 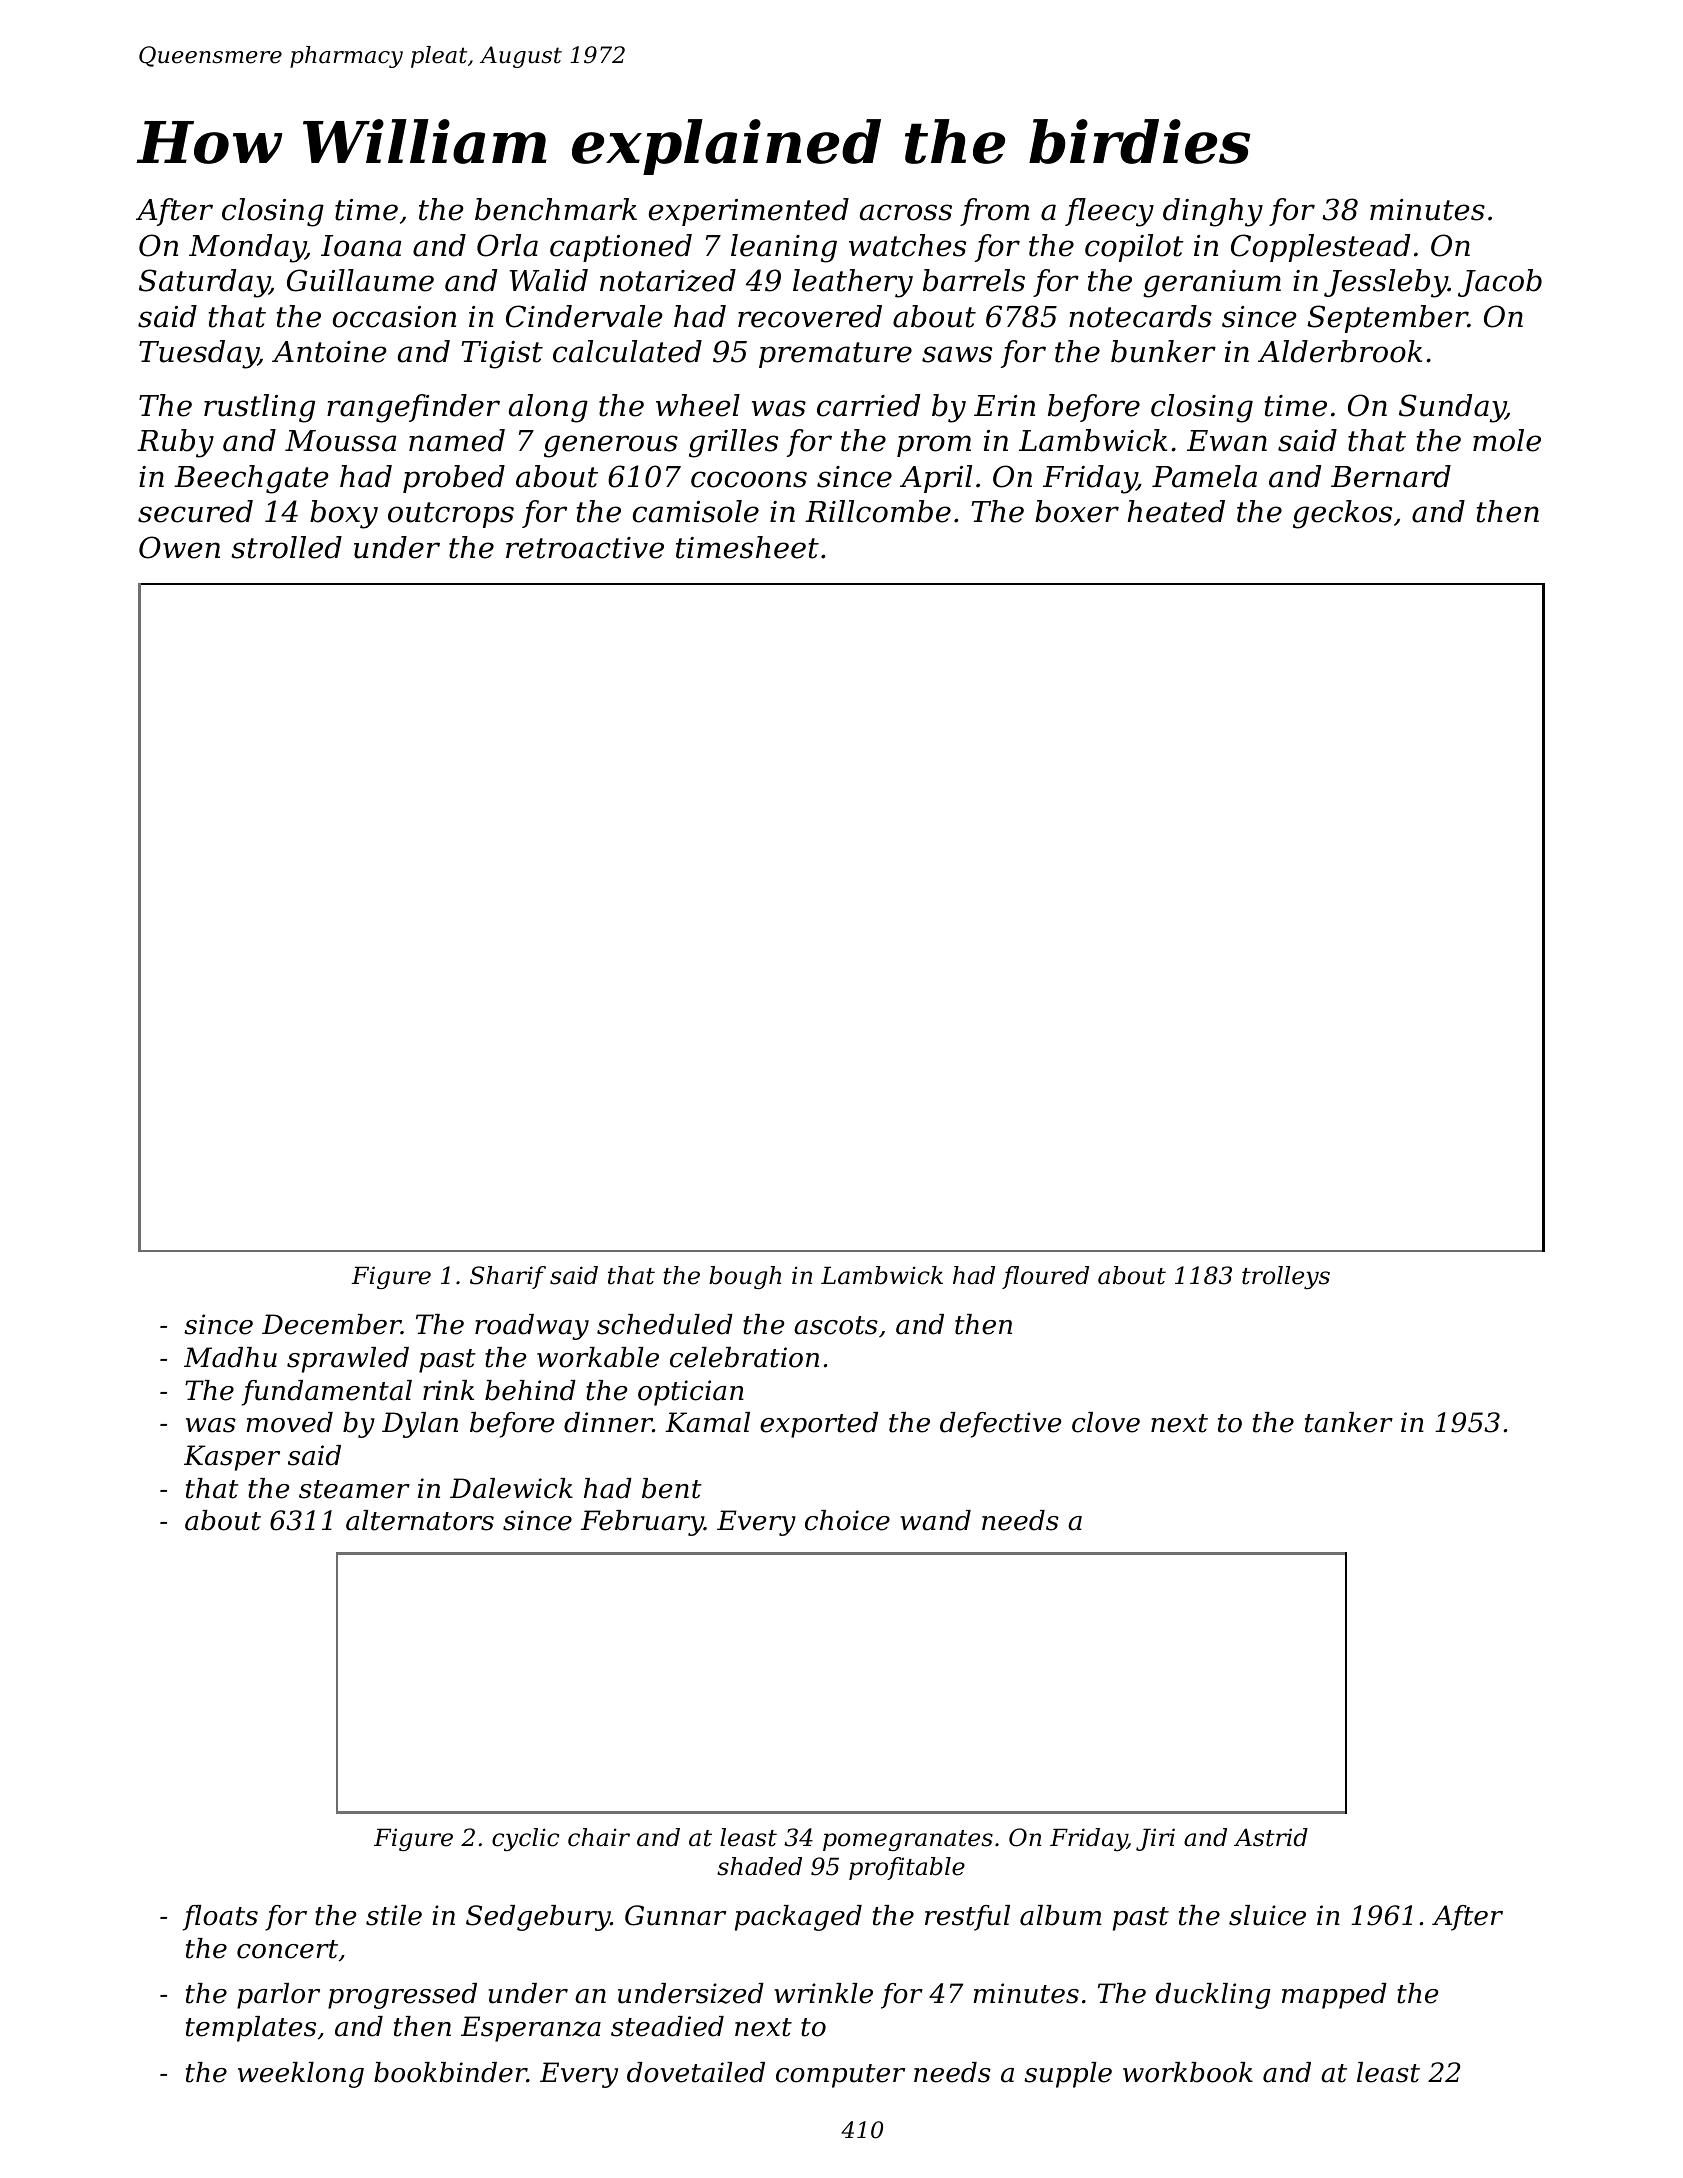 I want to click on packaged, so click(x=798, y=1918).
